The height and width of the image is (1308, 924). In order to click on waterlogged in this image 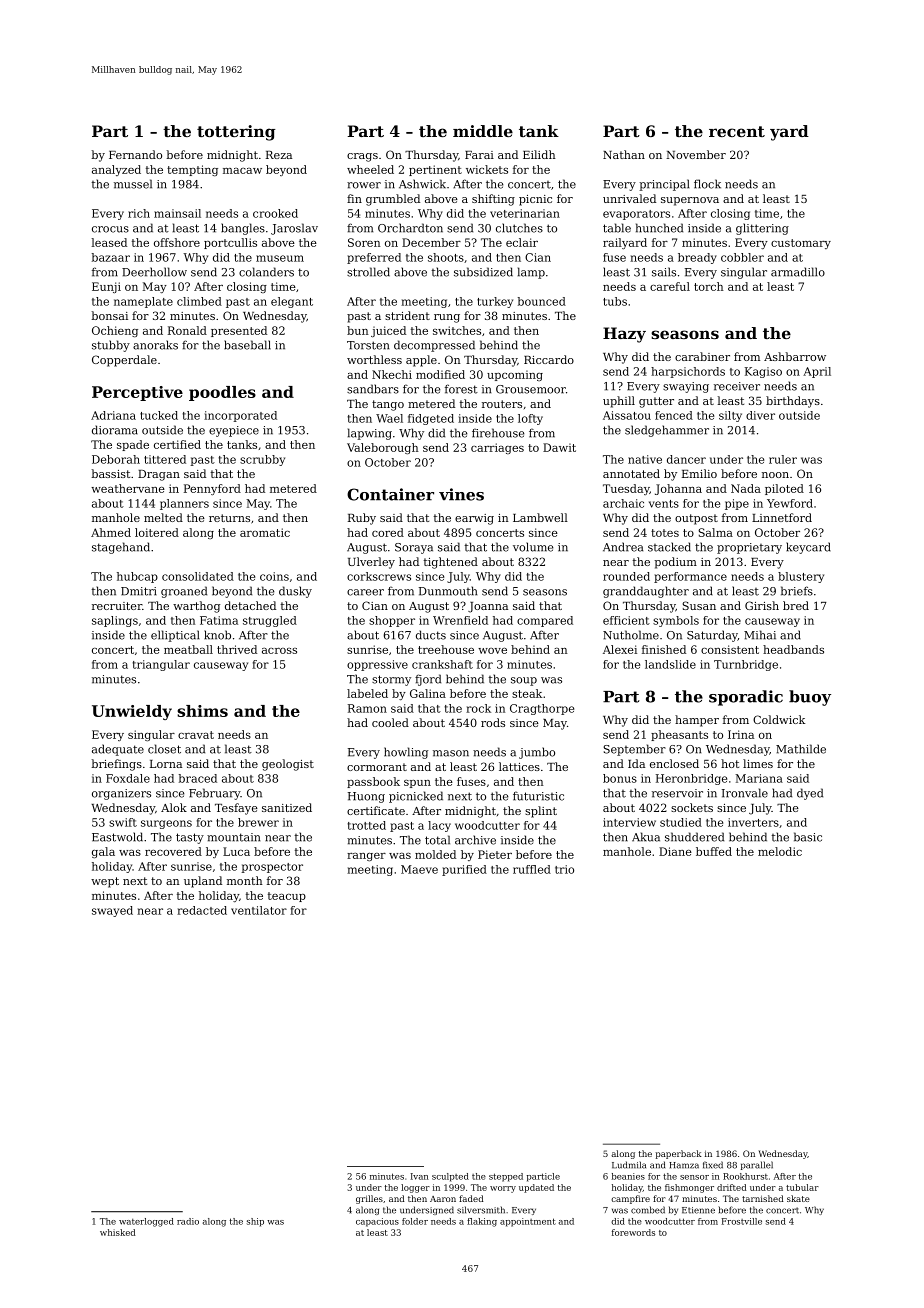, I will do `click(146, 1222)`.
